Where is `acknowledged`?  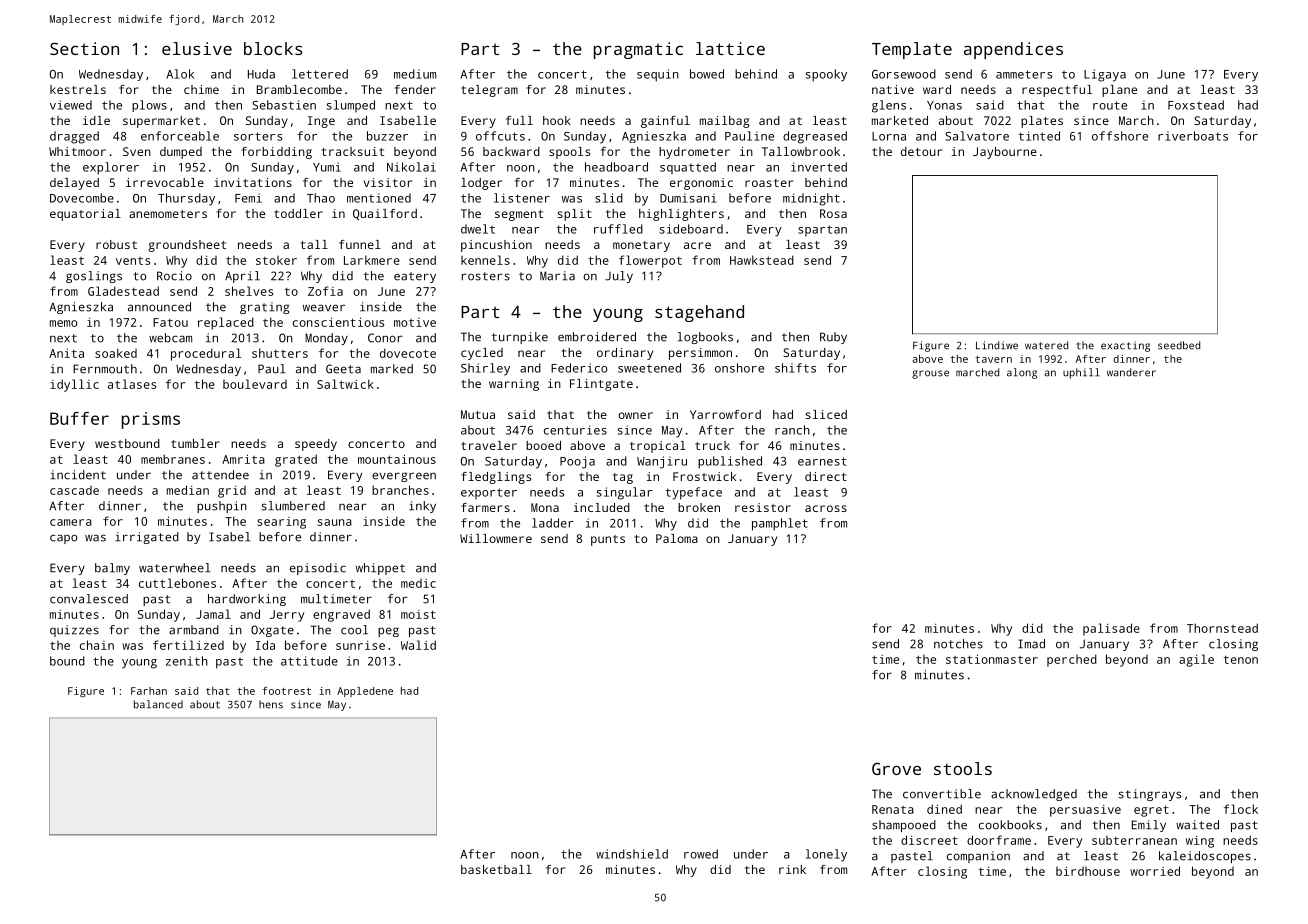 acknowledged is located at coordinates (1034, 795).
